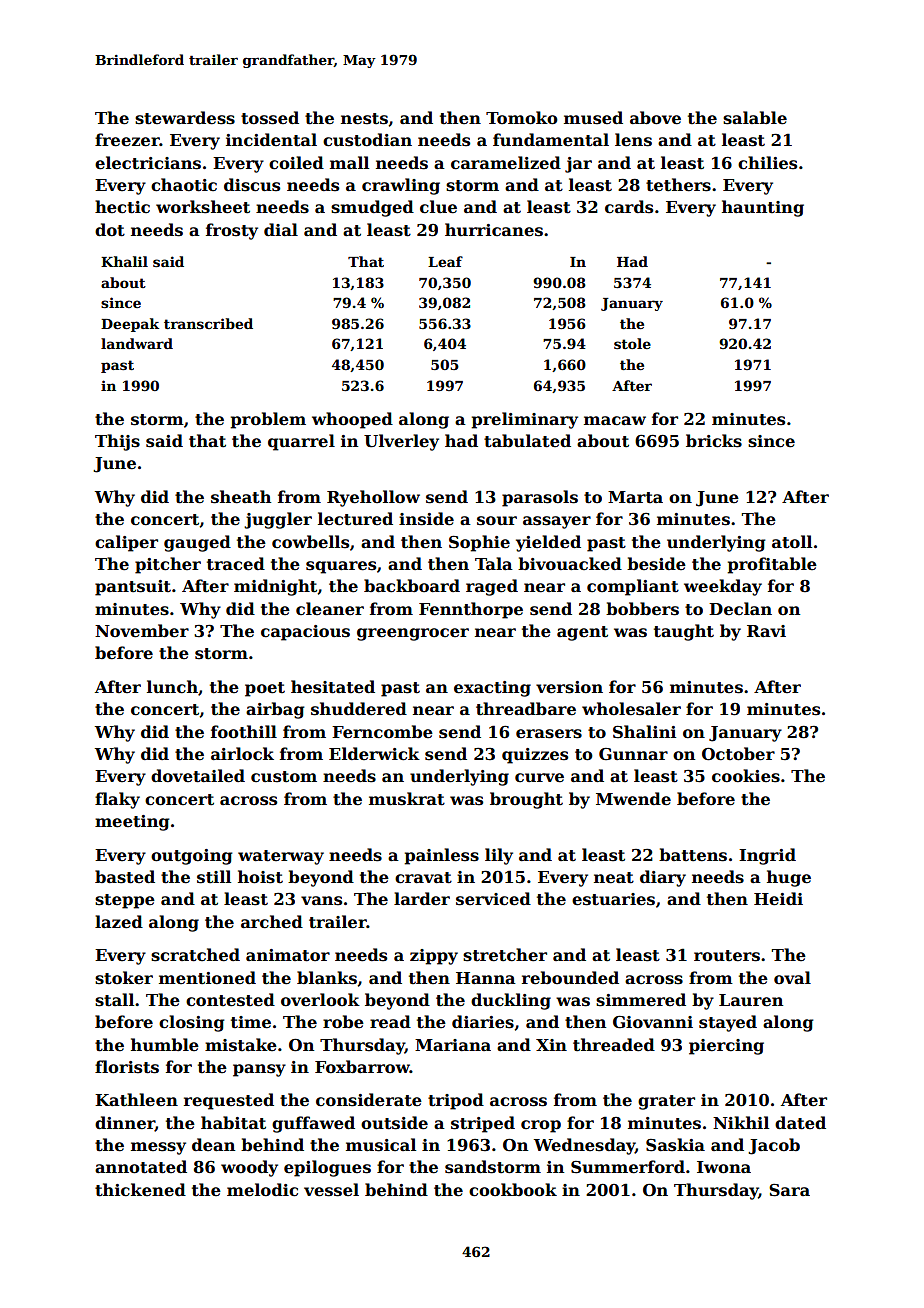 The image size is (924, 1308). Describe the element at coordinates (252, 185) in the document. I see `discus` at that location.
